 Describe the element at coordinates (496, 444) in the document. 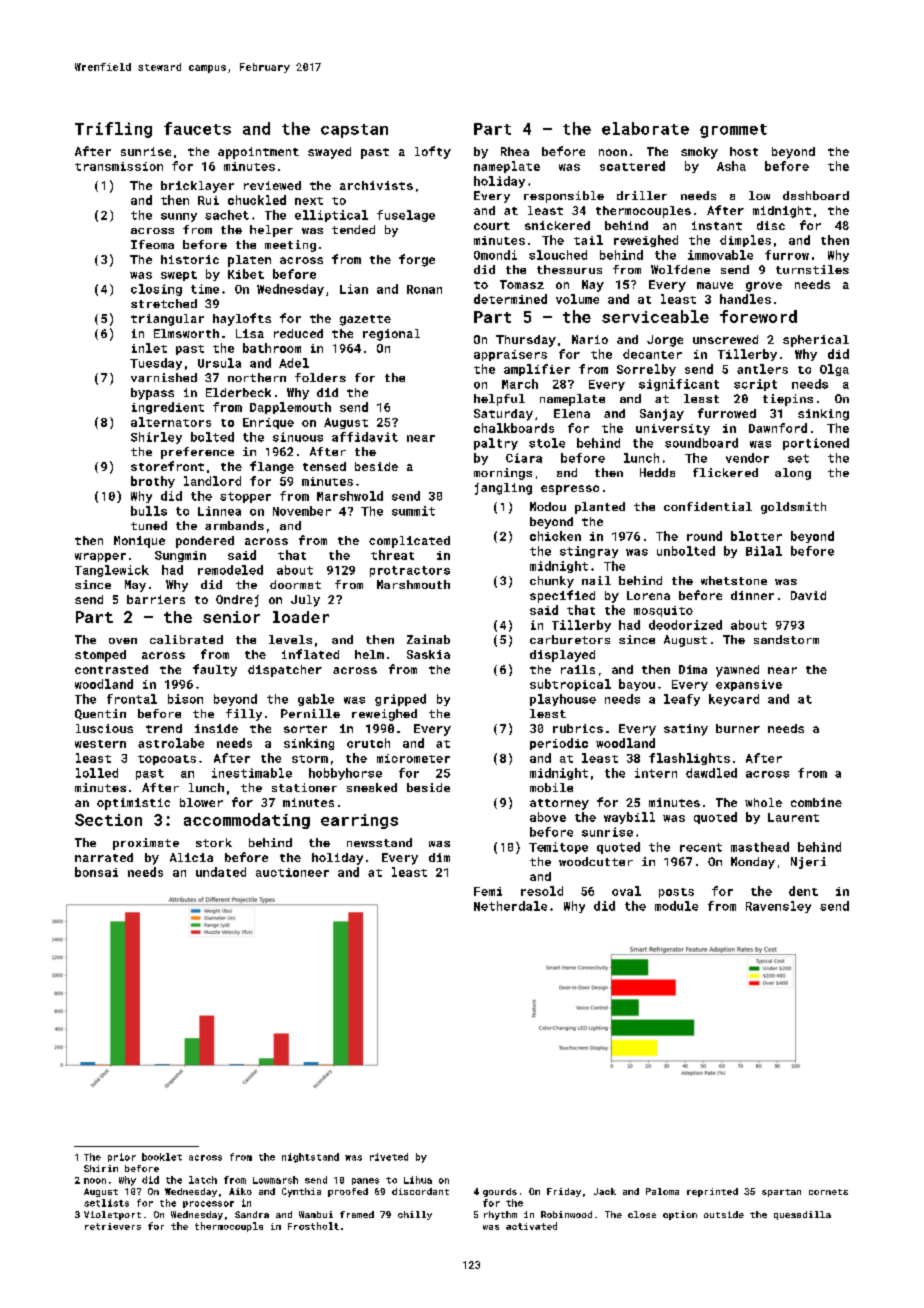

I see `paltry` at that location.
